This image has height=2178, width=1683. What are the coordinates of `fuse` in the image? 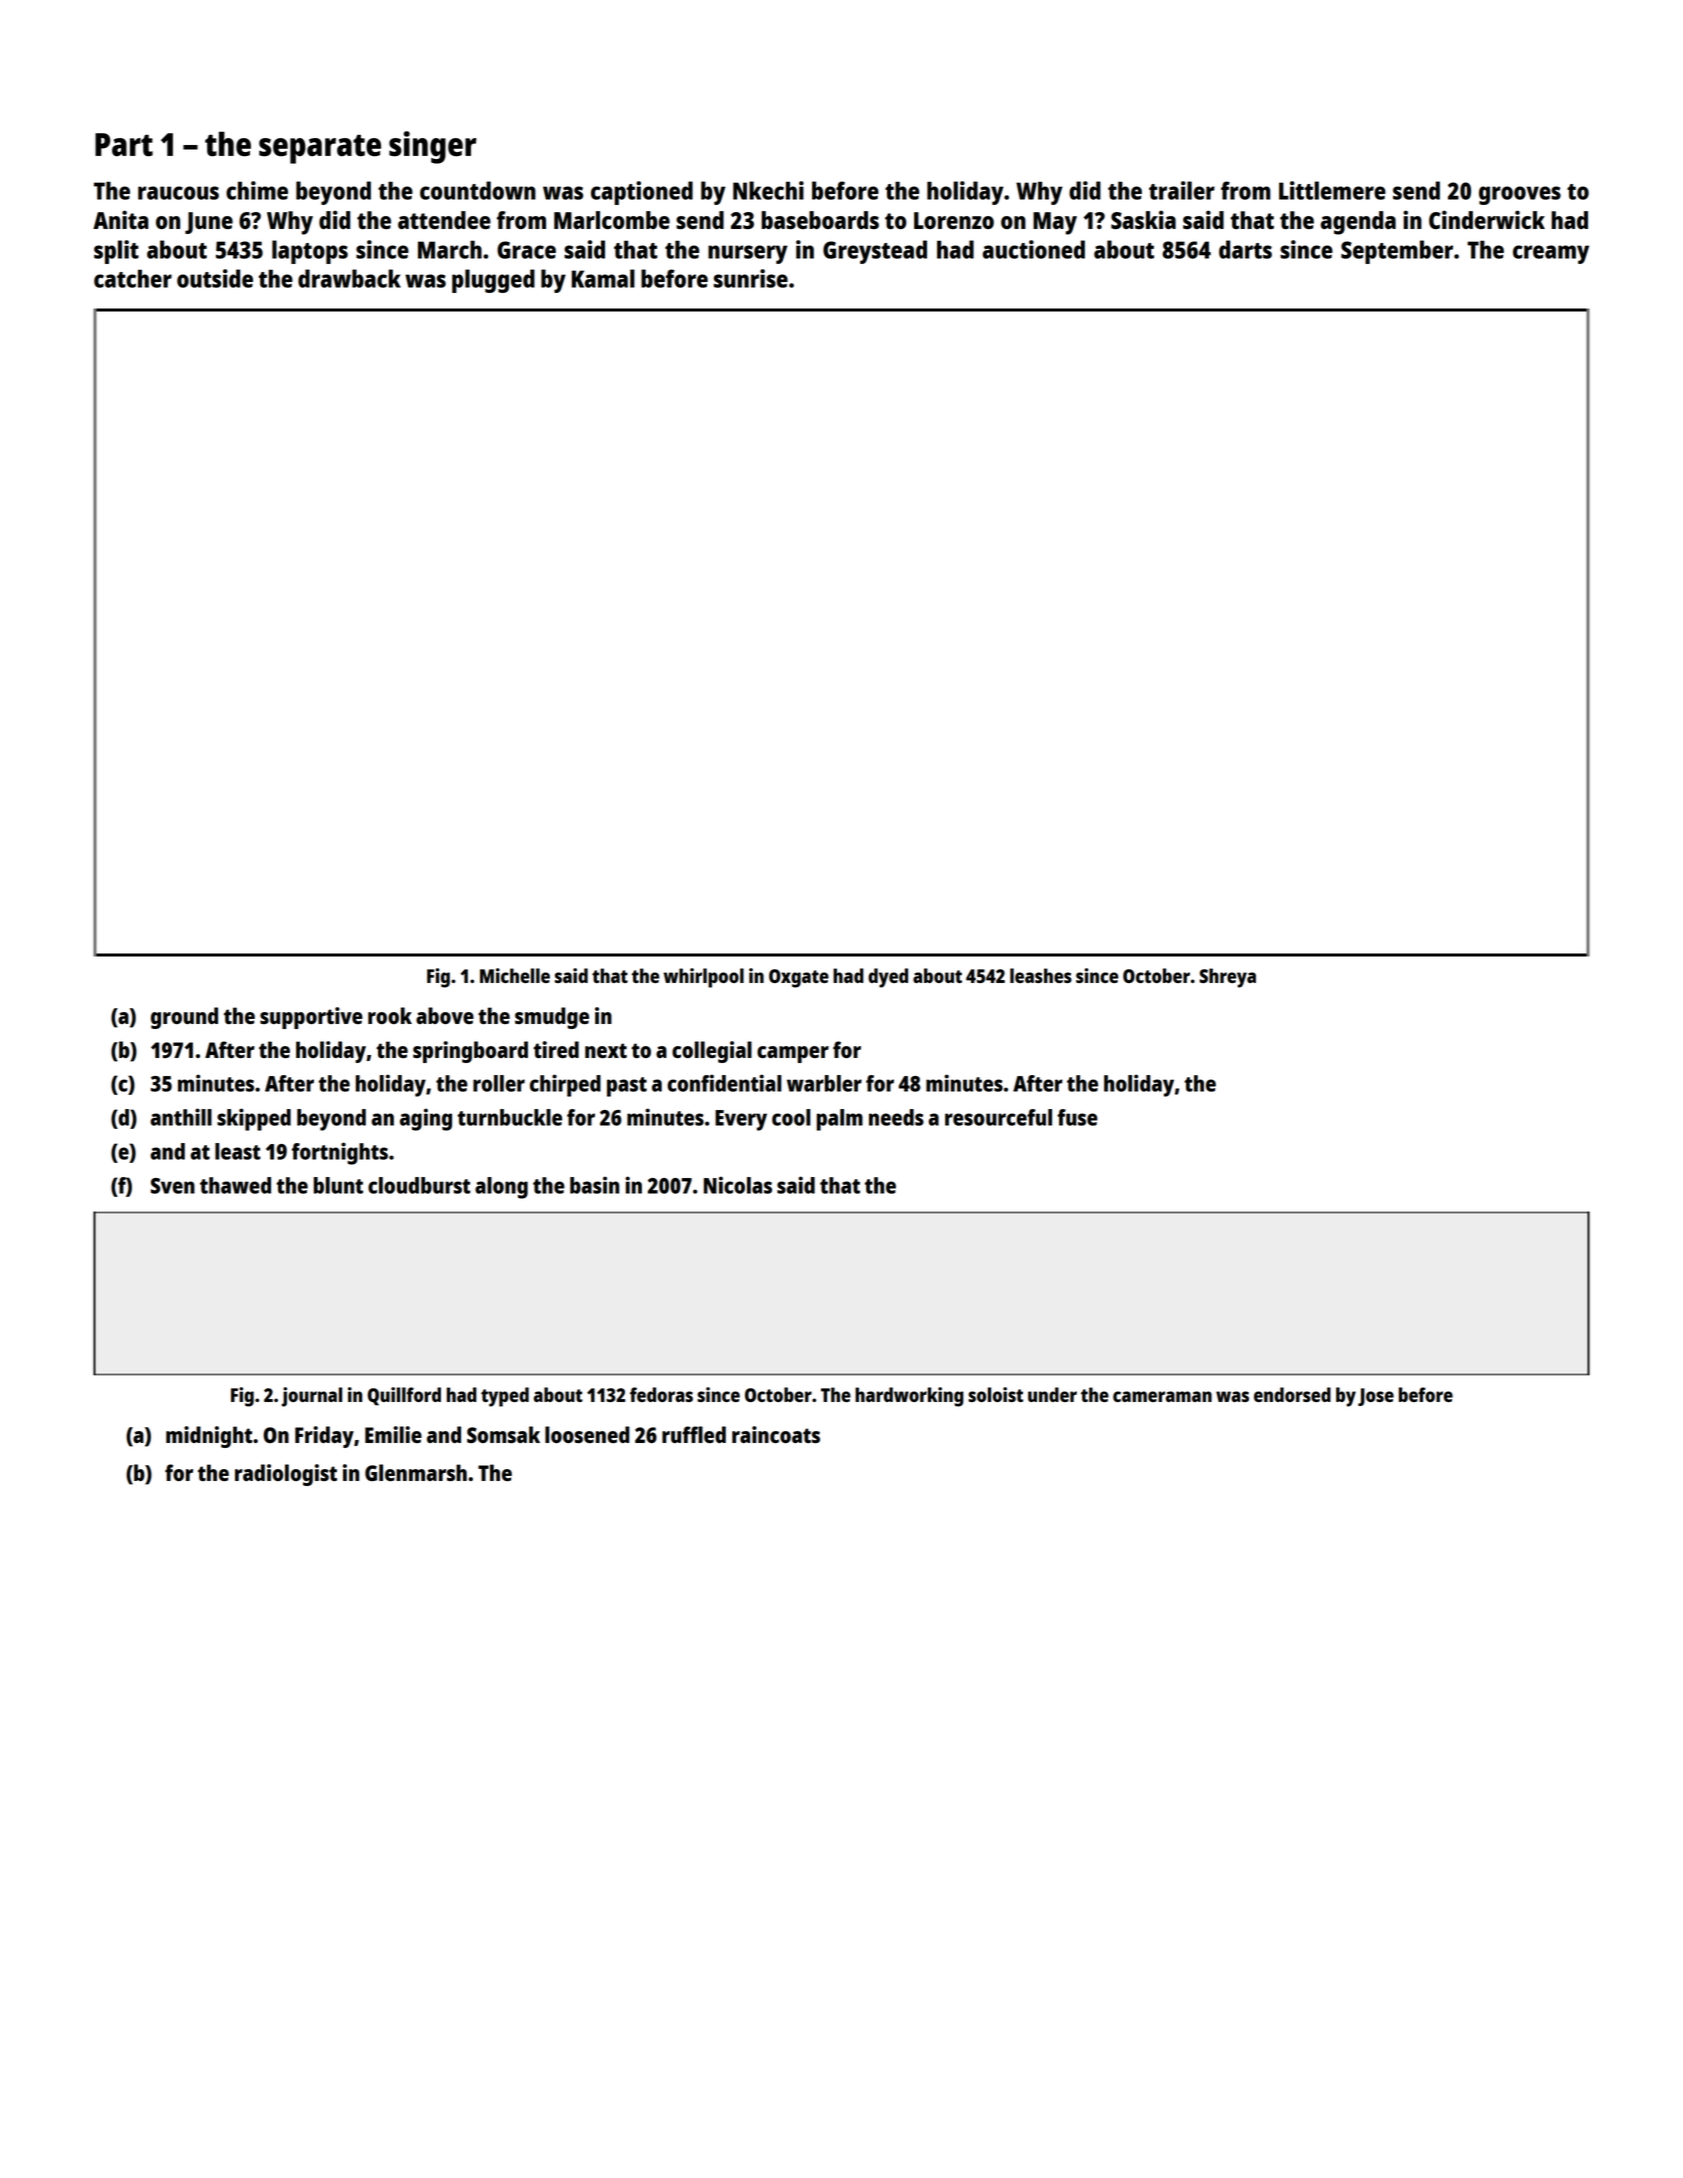 It's located at (1077, 1117).
